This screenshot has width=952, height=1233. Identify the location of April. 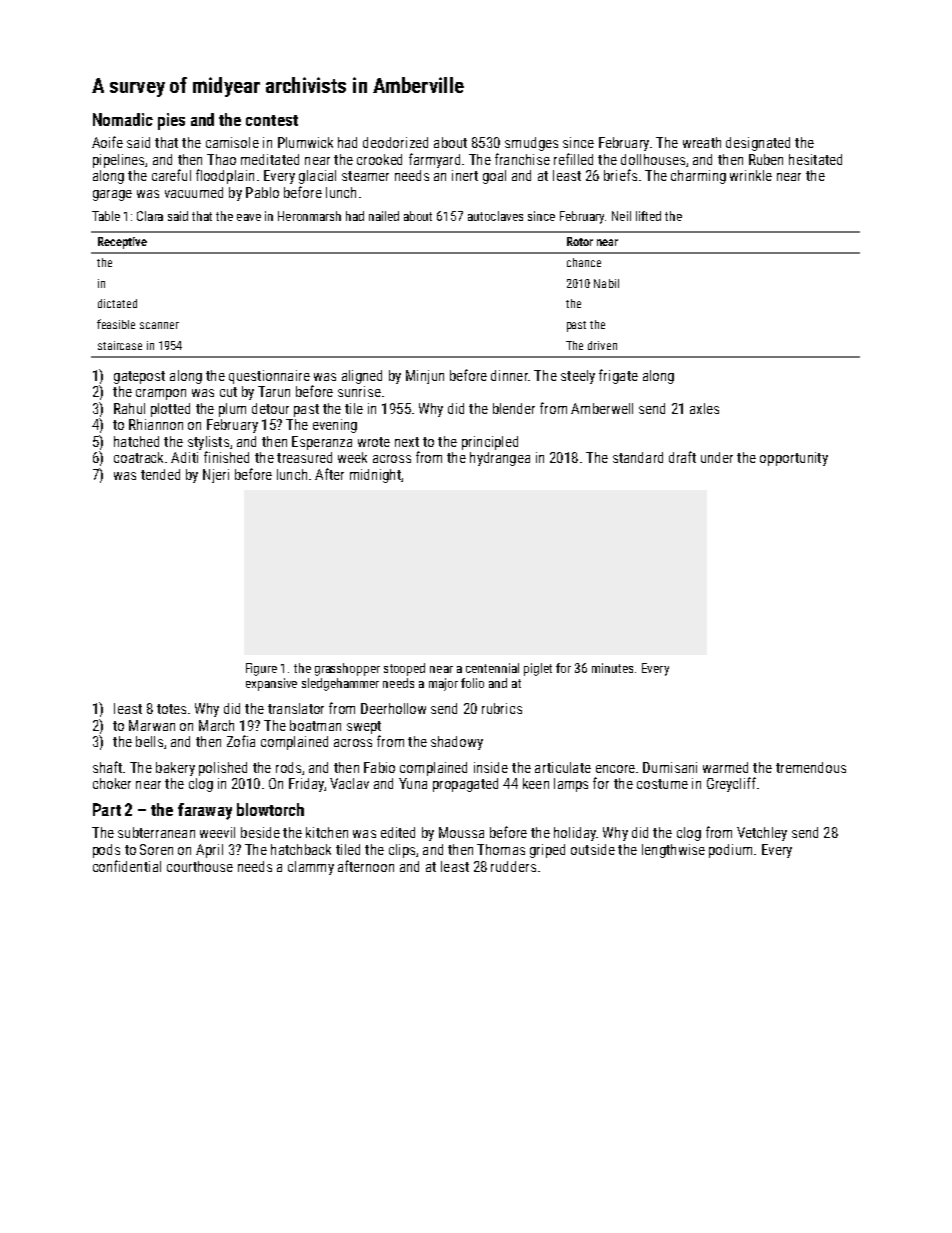
(209, 851).
